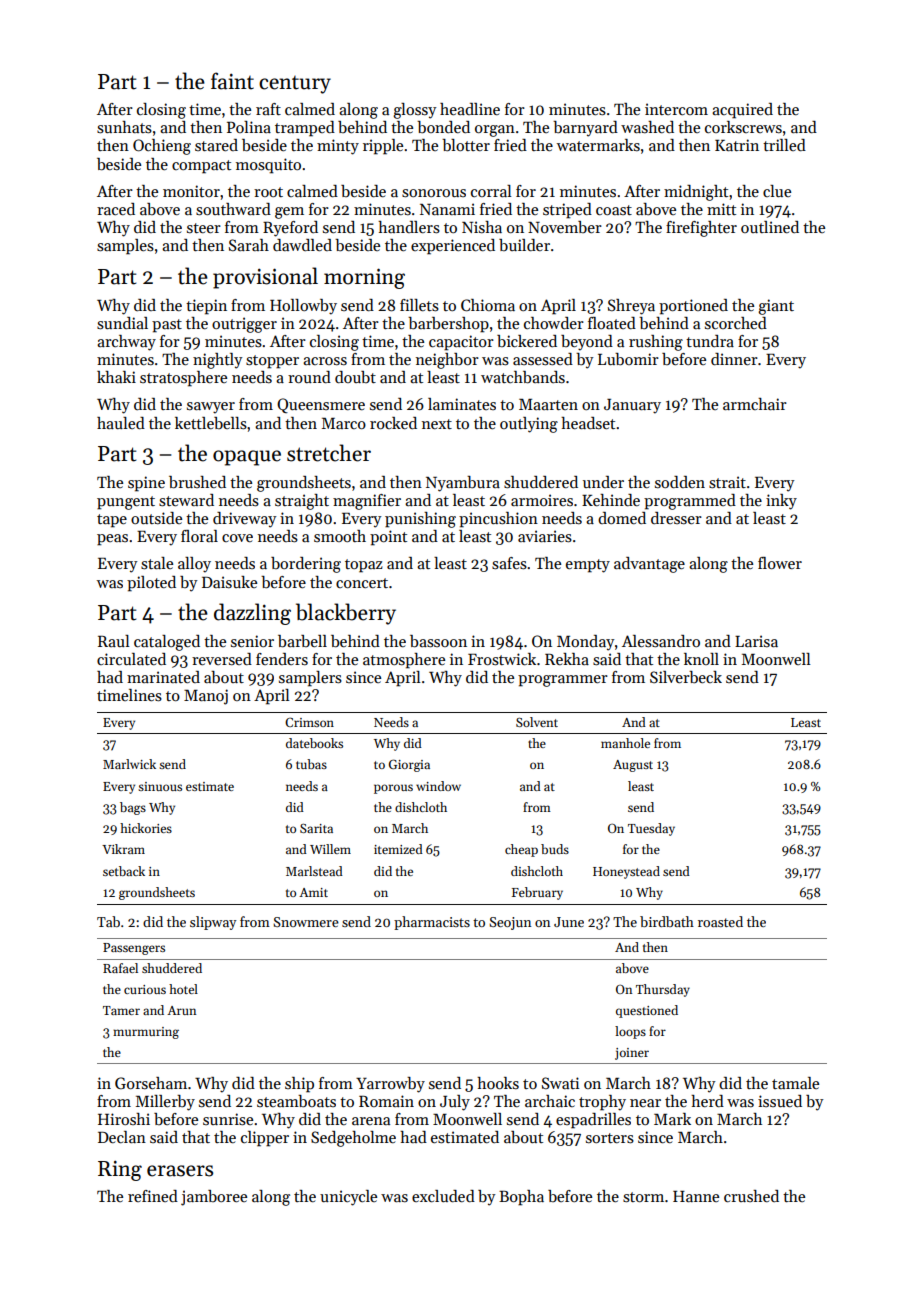  What do you see at coordinates (216, 145) in the screenshot?
I see `stared` at bounding box center [216, 145].
